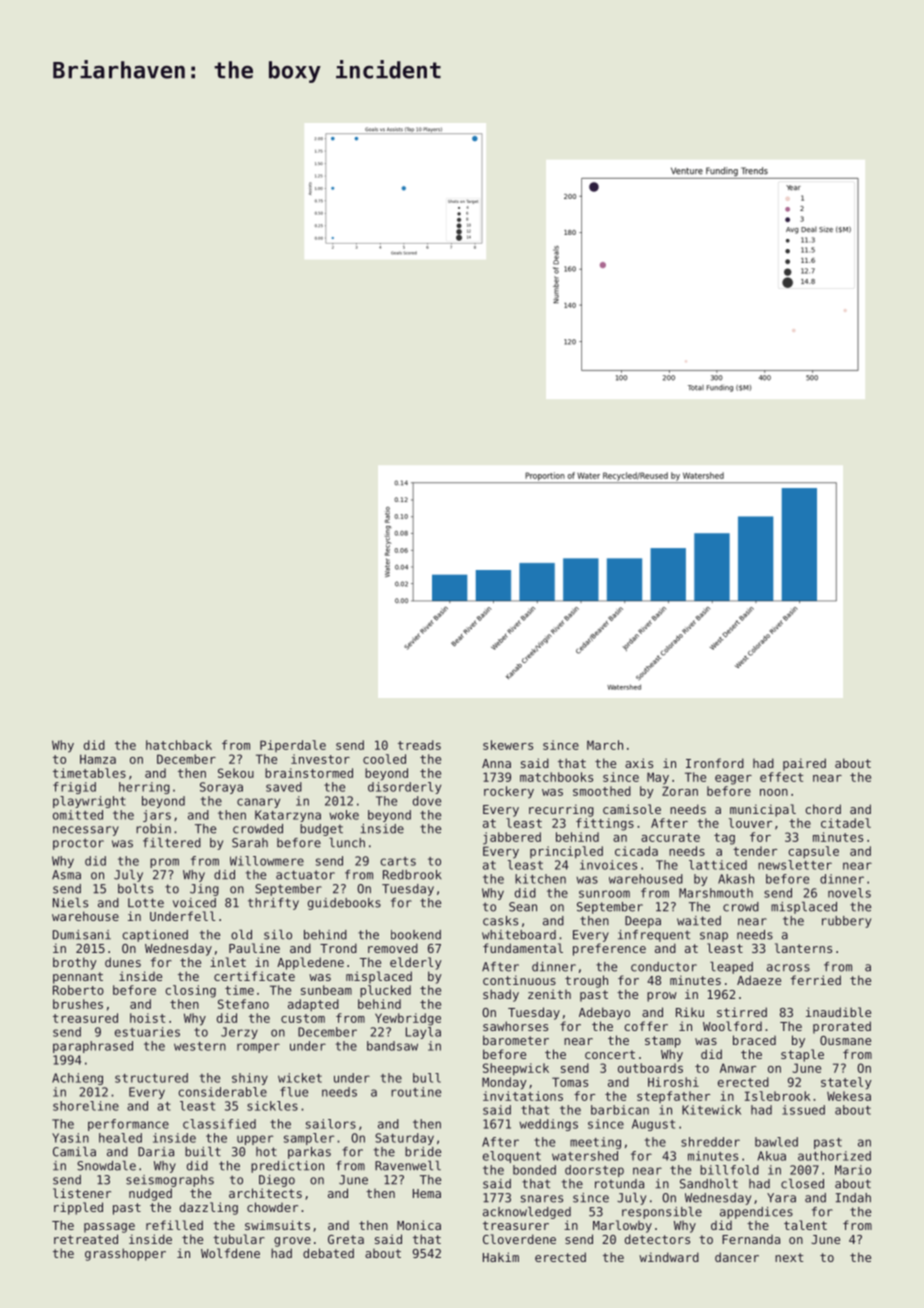 The width and height of the screenshot is (924, 1308). What do you see at coordinates (823, 809) in the screenshot?
I see `chord` at bounding box center [823, 809].
